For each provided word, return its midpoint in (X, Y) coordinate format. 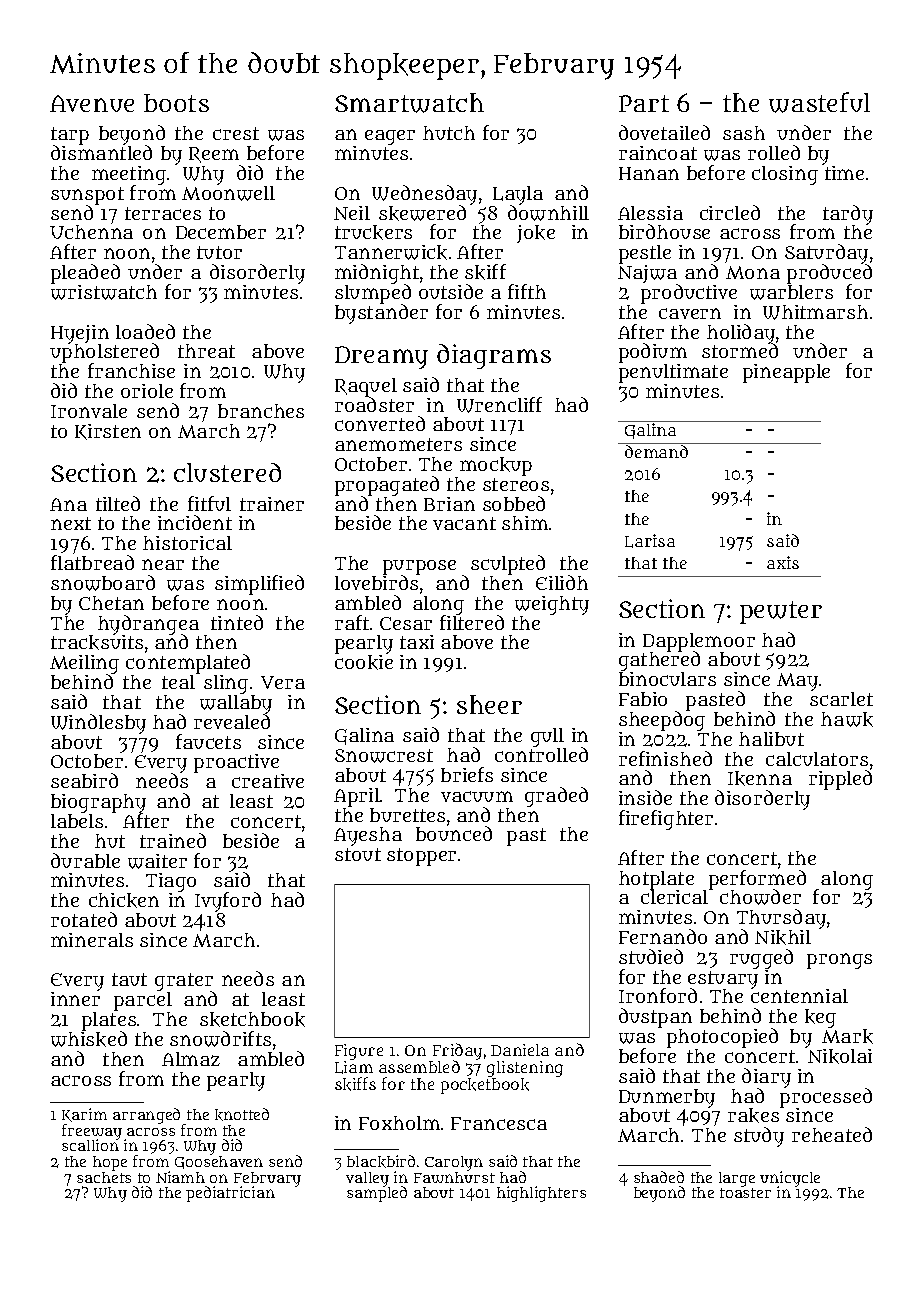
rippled (840, 780)
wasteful (819, 102)
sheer (489, 704)
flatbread (92, 562)
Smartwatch (409, 103)
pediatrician (230, 1194)
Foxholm (399, 1123)
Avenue (92, 103)
